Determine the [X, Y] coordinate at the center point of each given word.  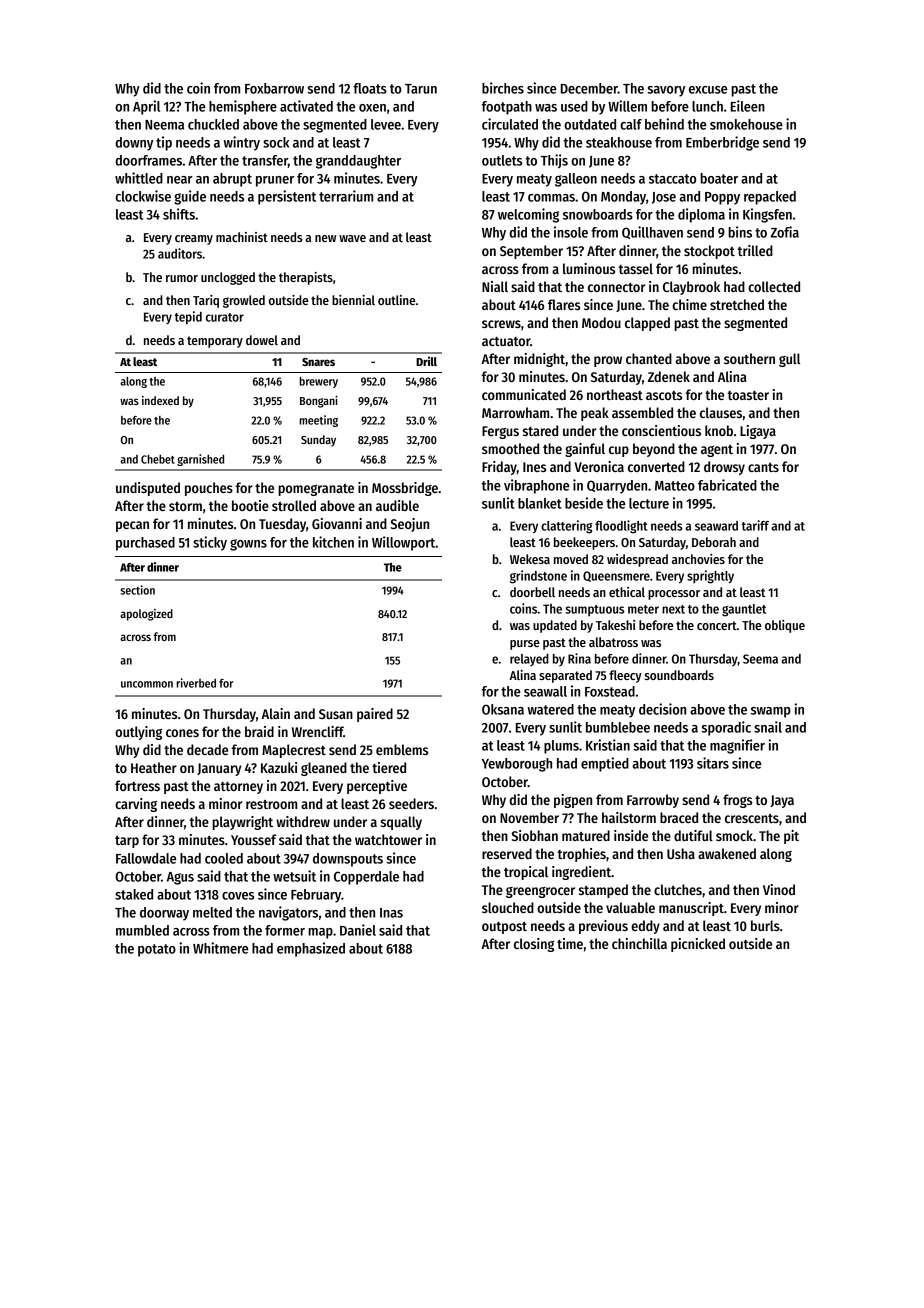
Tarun [421, 89]
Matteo [675, 486]
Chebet [158, 459]
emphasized [311, 949]
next [673, 609]
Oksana [503, 709]
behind [664, 124]
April [146, 107]
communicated [524, 394]
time [570, 943]
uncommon [147, 684]
